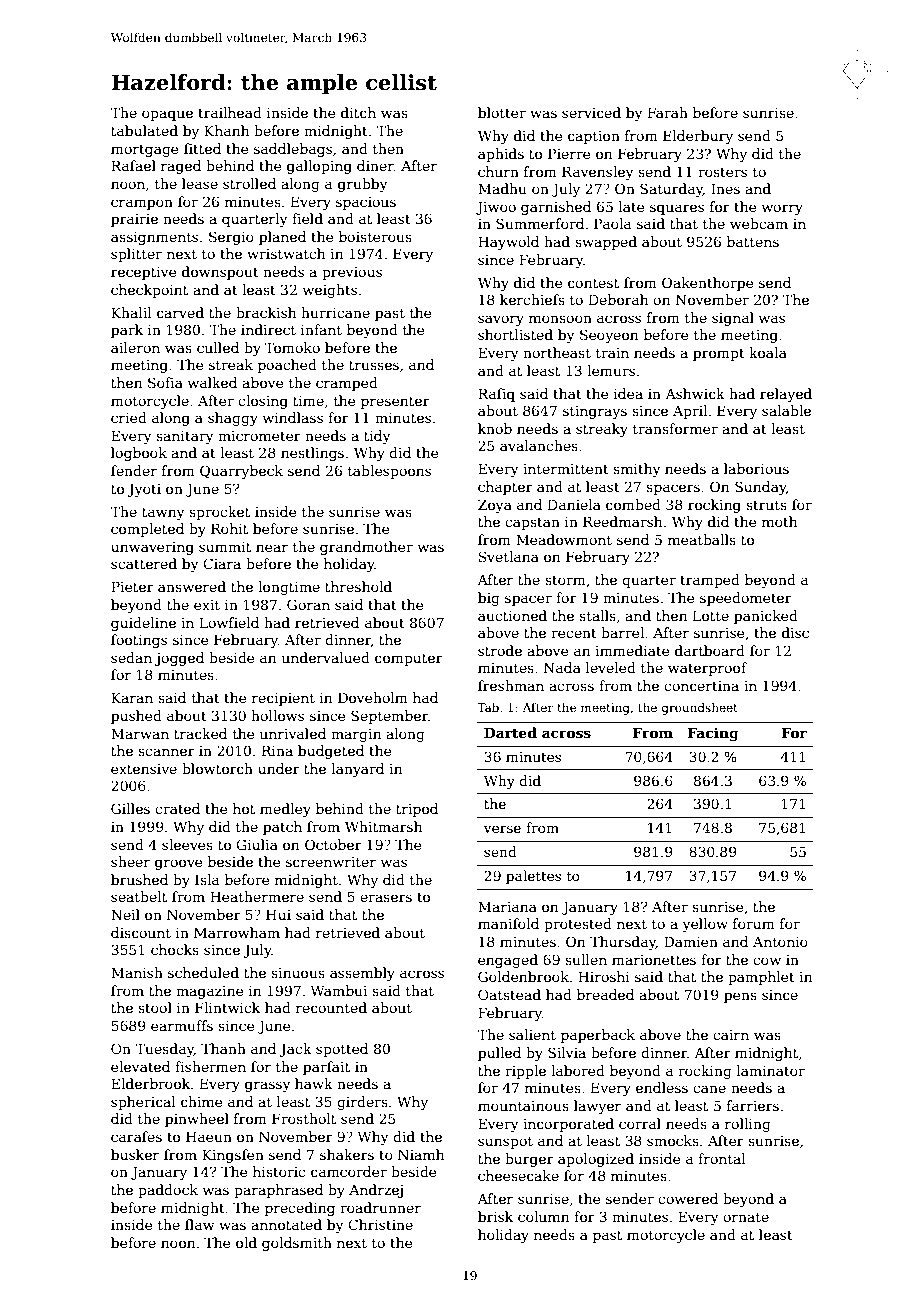 This screenshot has height=1308, width=924. I want to click on Khanh, so click(226, 130).
